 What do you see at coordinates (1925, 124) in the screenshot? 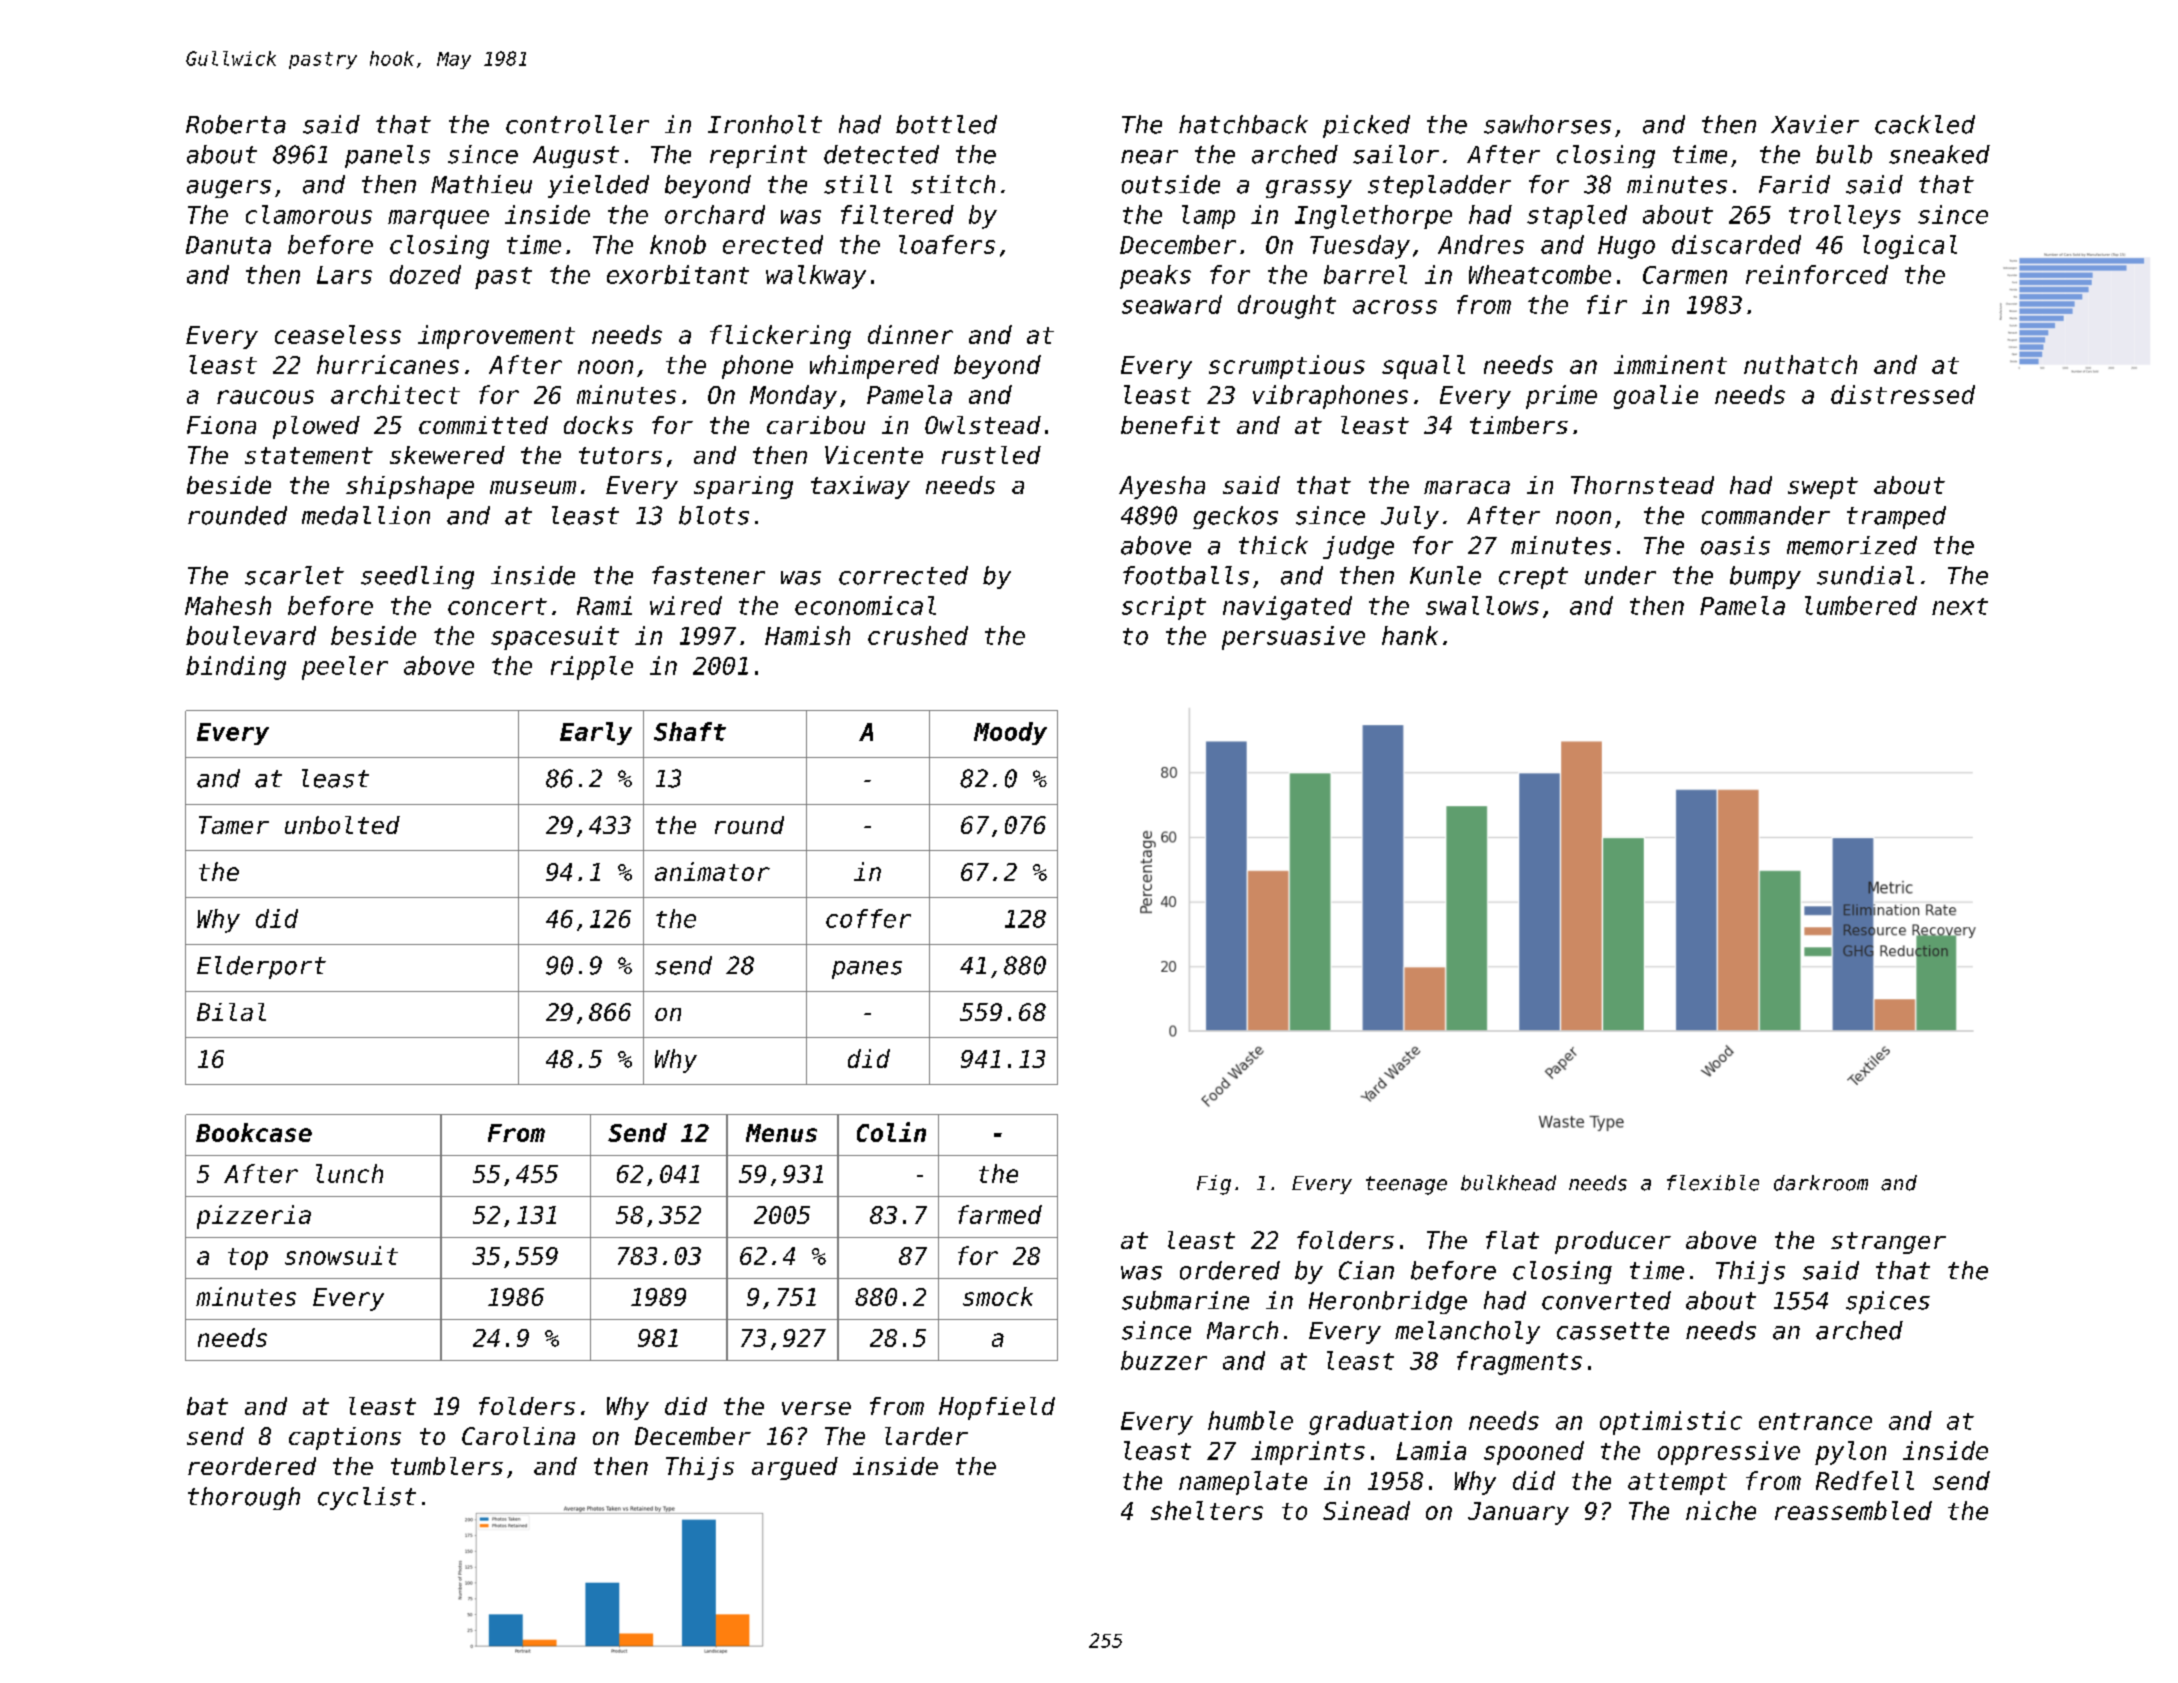
I see `cackled` at bounding box center [1925, 124].
